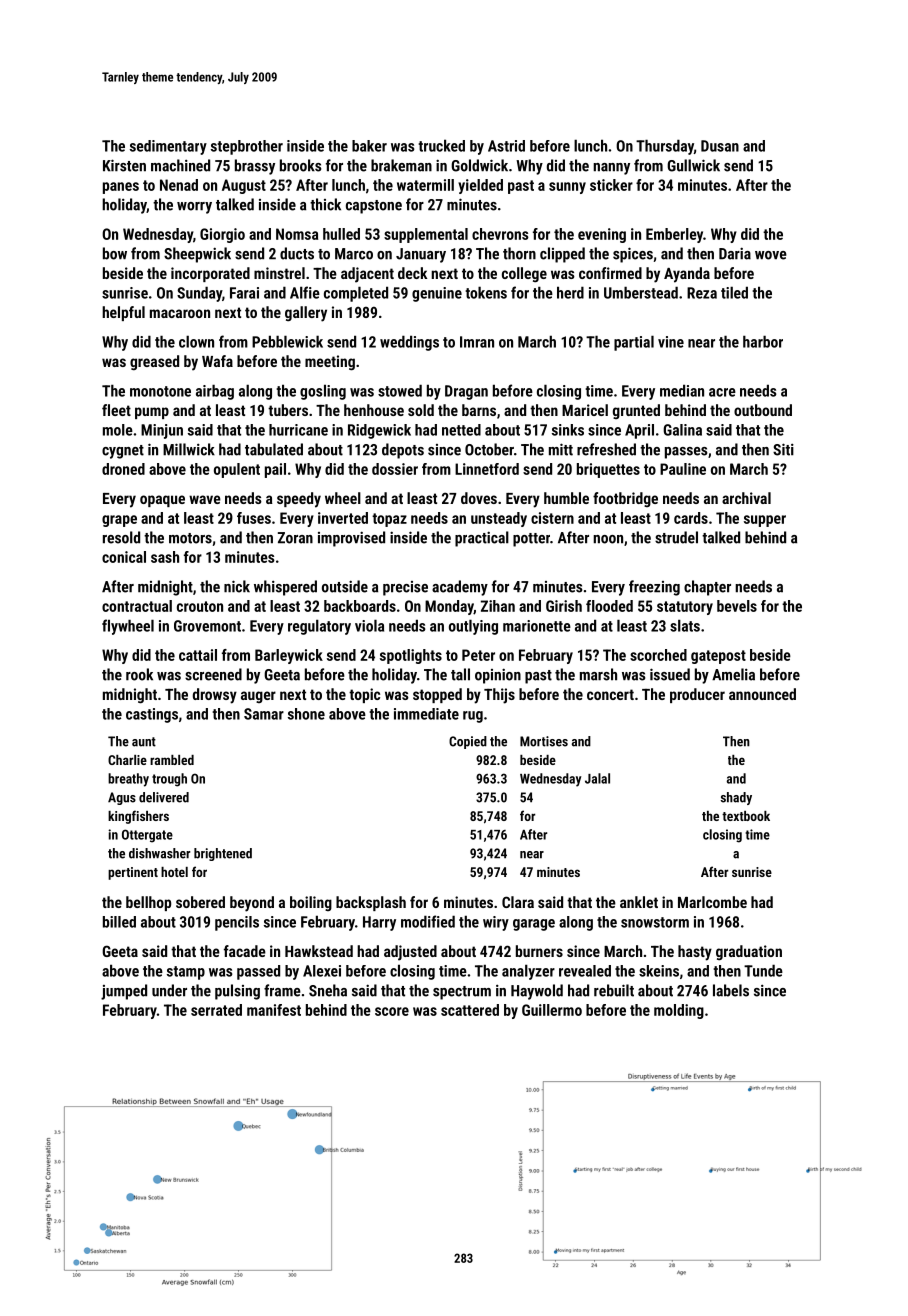  I want to click on nanny, so click(611, 169).
